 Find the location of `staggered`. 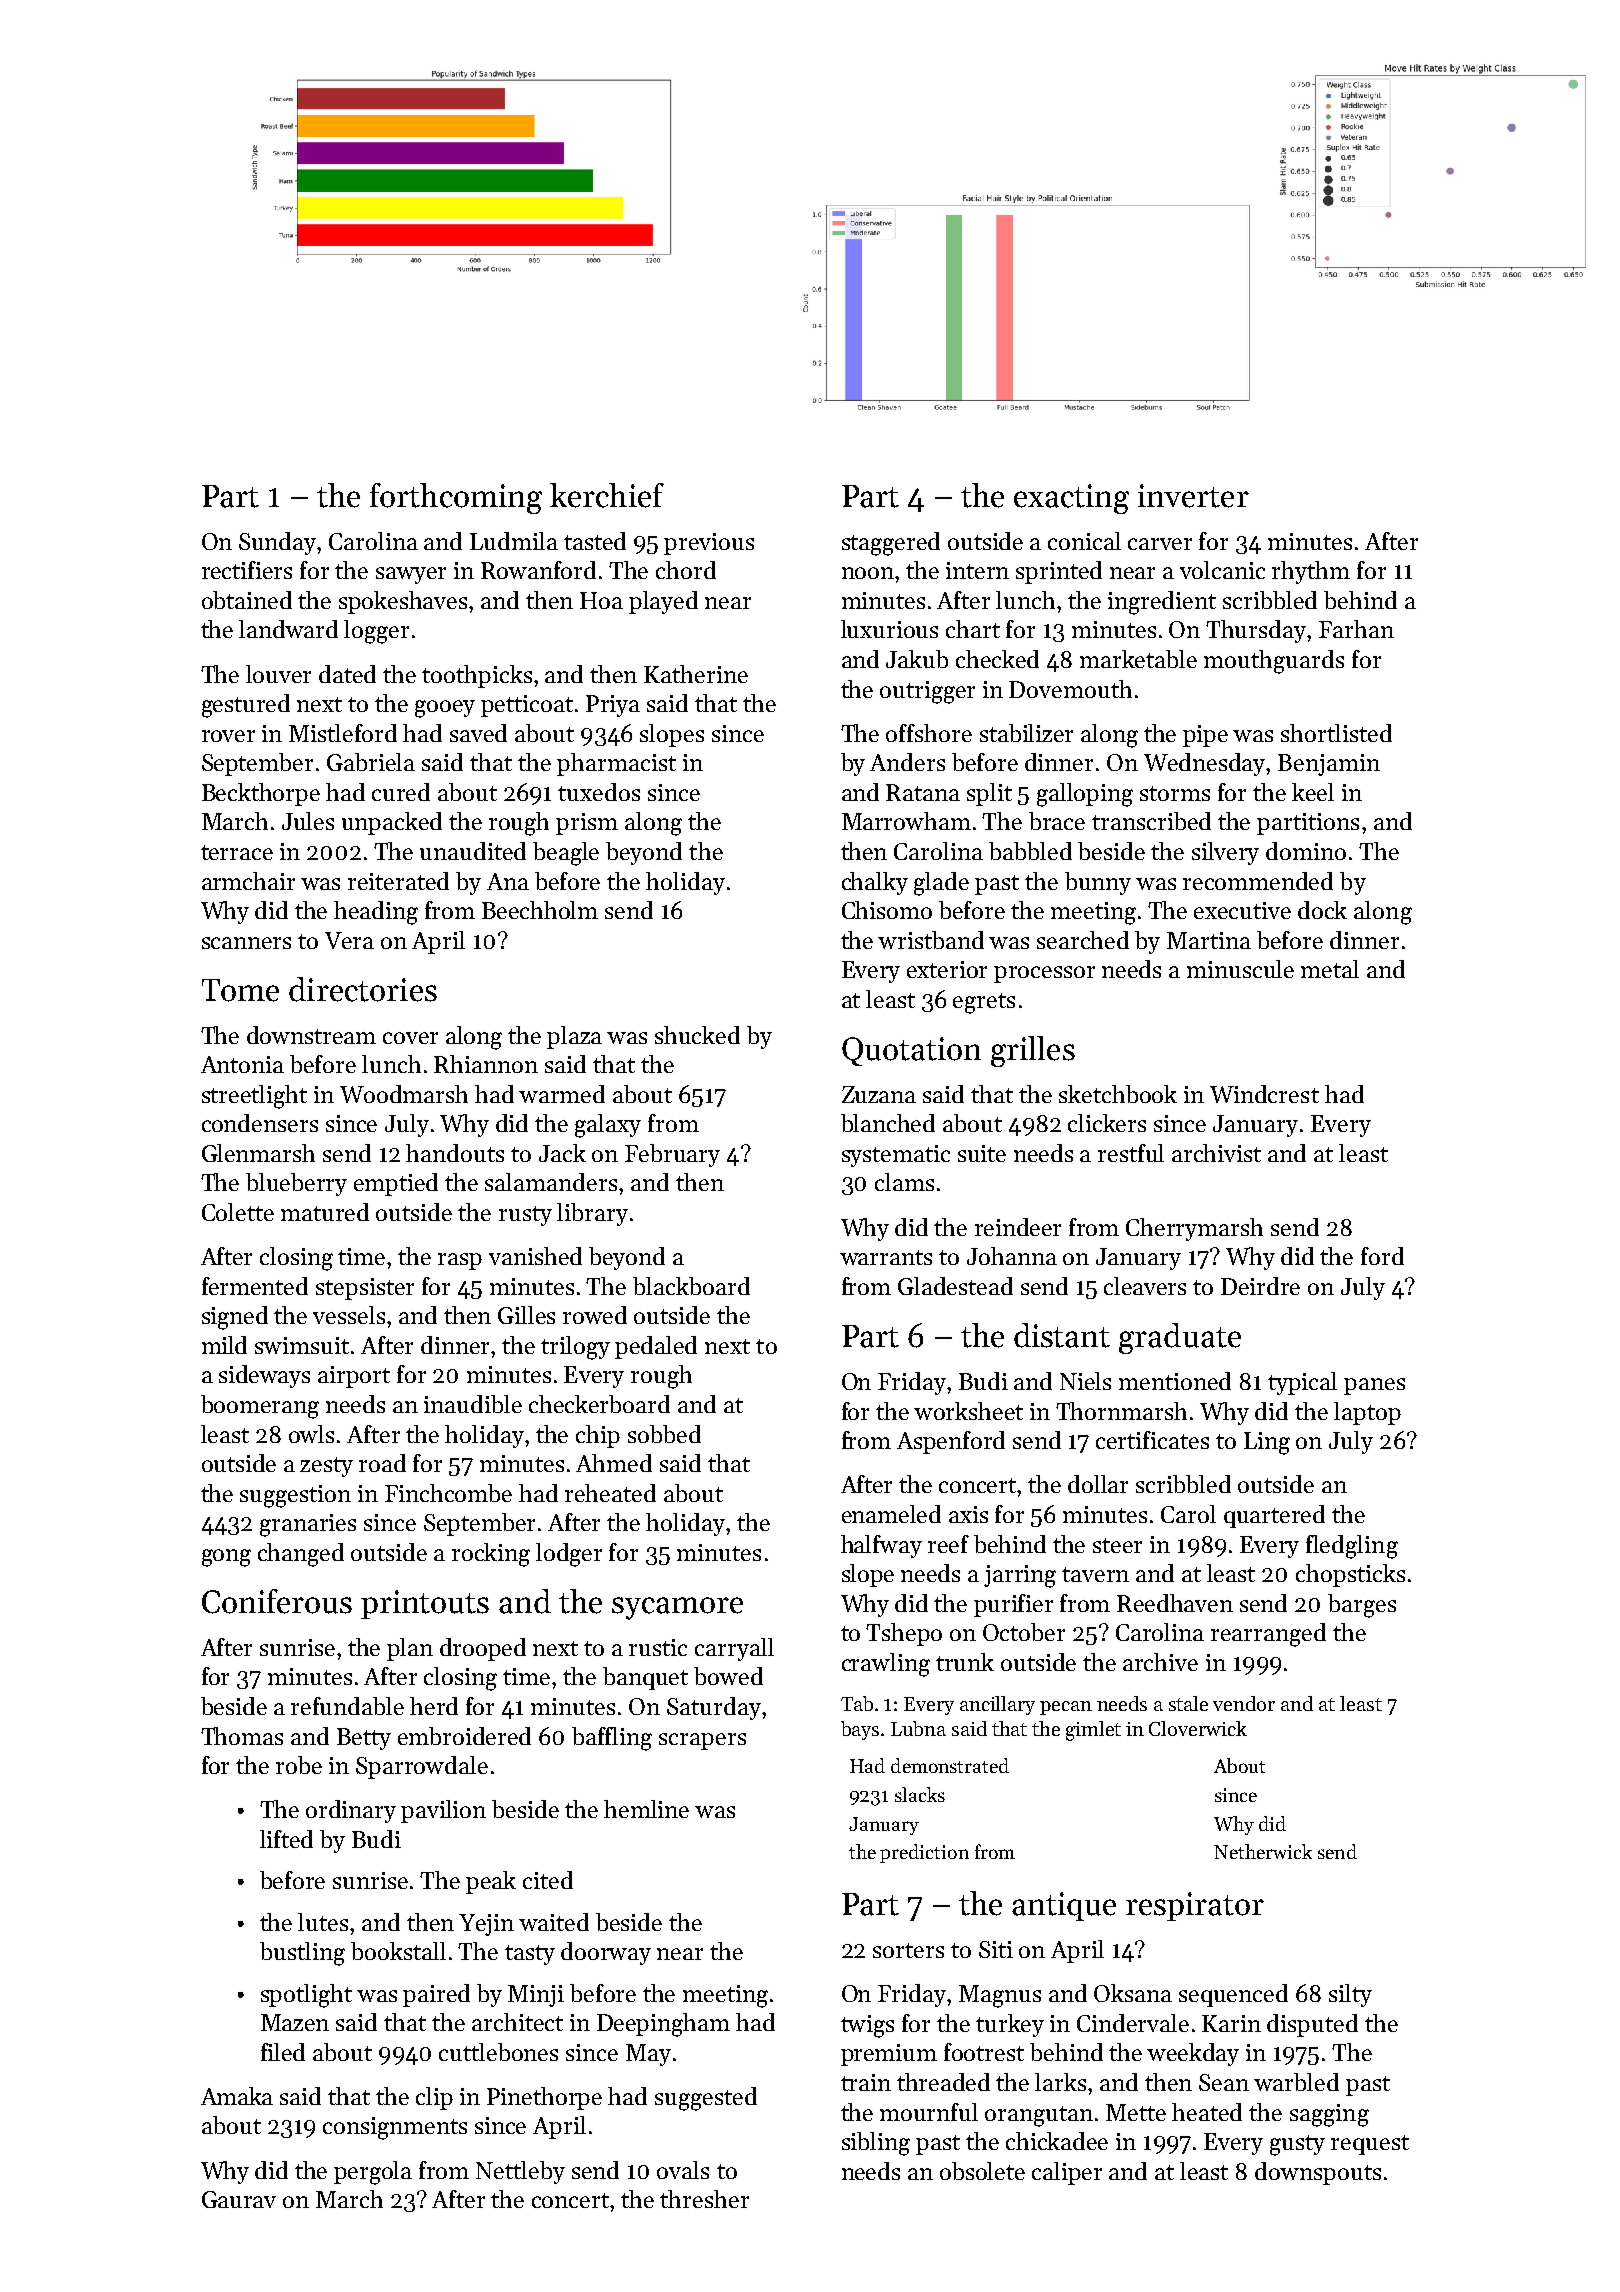

staggered is located at coordinates (891, 544).
